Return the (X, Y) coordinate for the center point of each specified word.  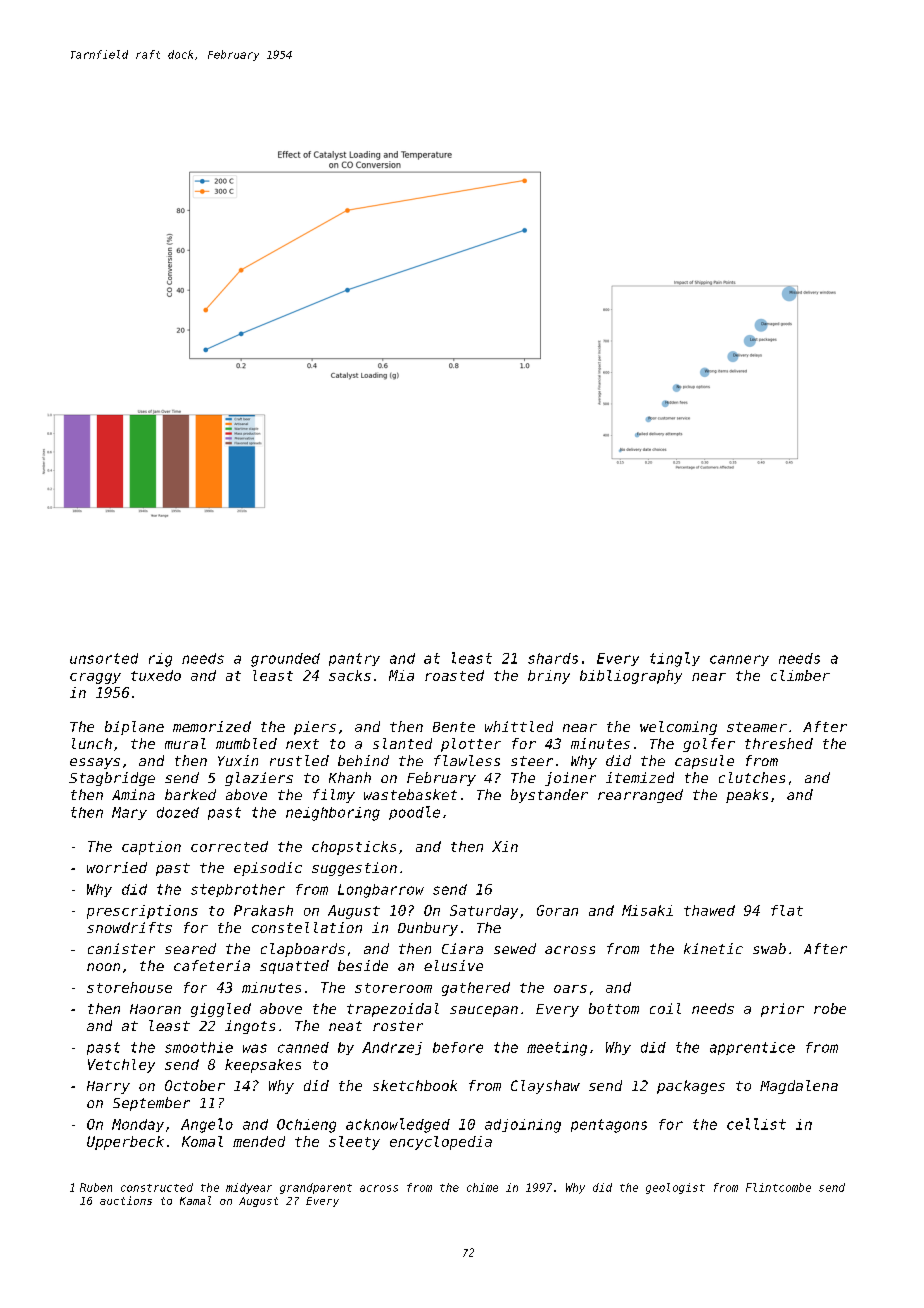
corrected (229, 846)
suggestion (354, 869)
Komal (202, 1141)
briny (549, 677)
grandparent (316, 1188)
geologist (675, 1188)
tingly (675, 659)
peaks (747, 796)
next (302, 744)
